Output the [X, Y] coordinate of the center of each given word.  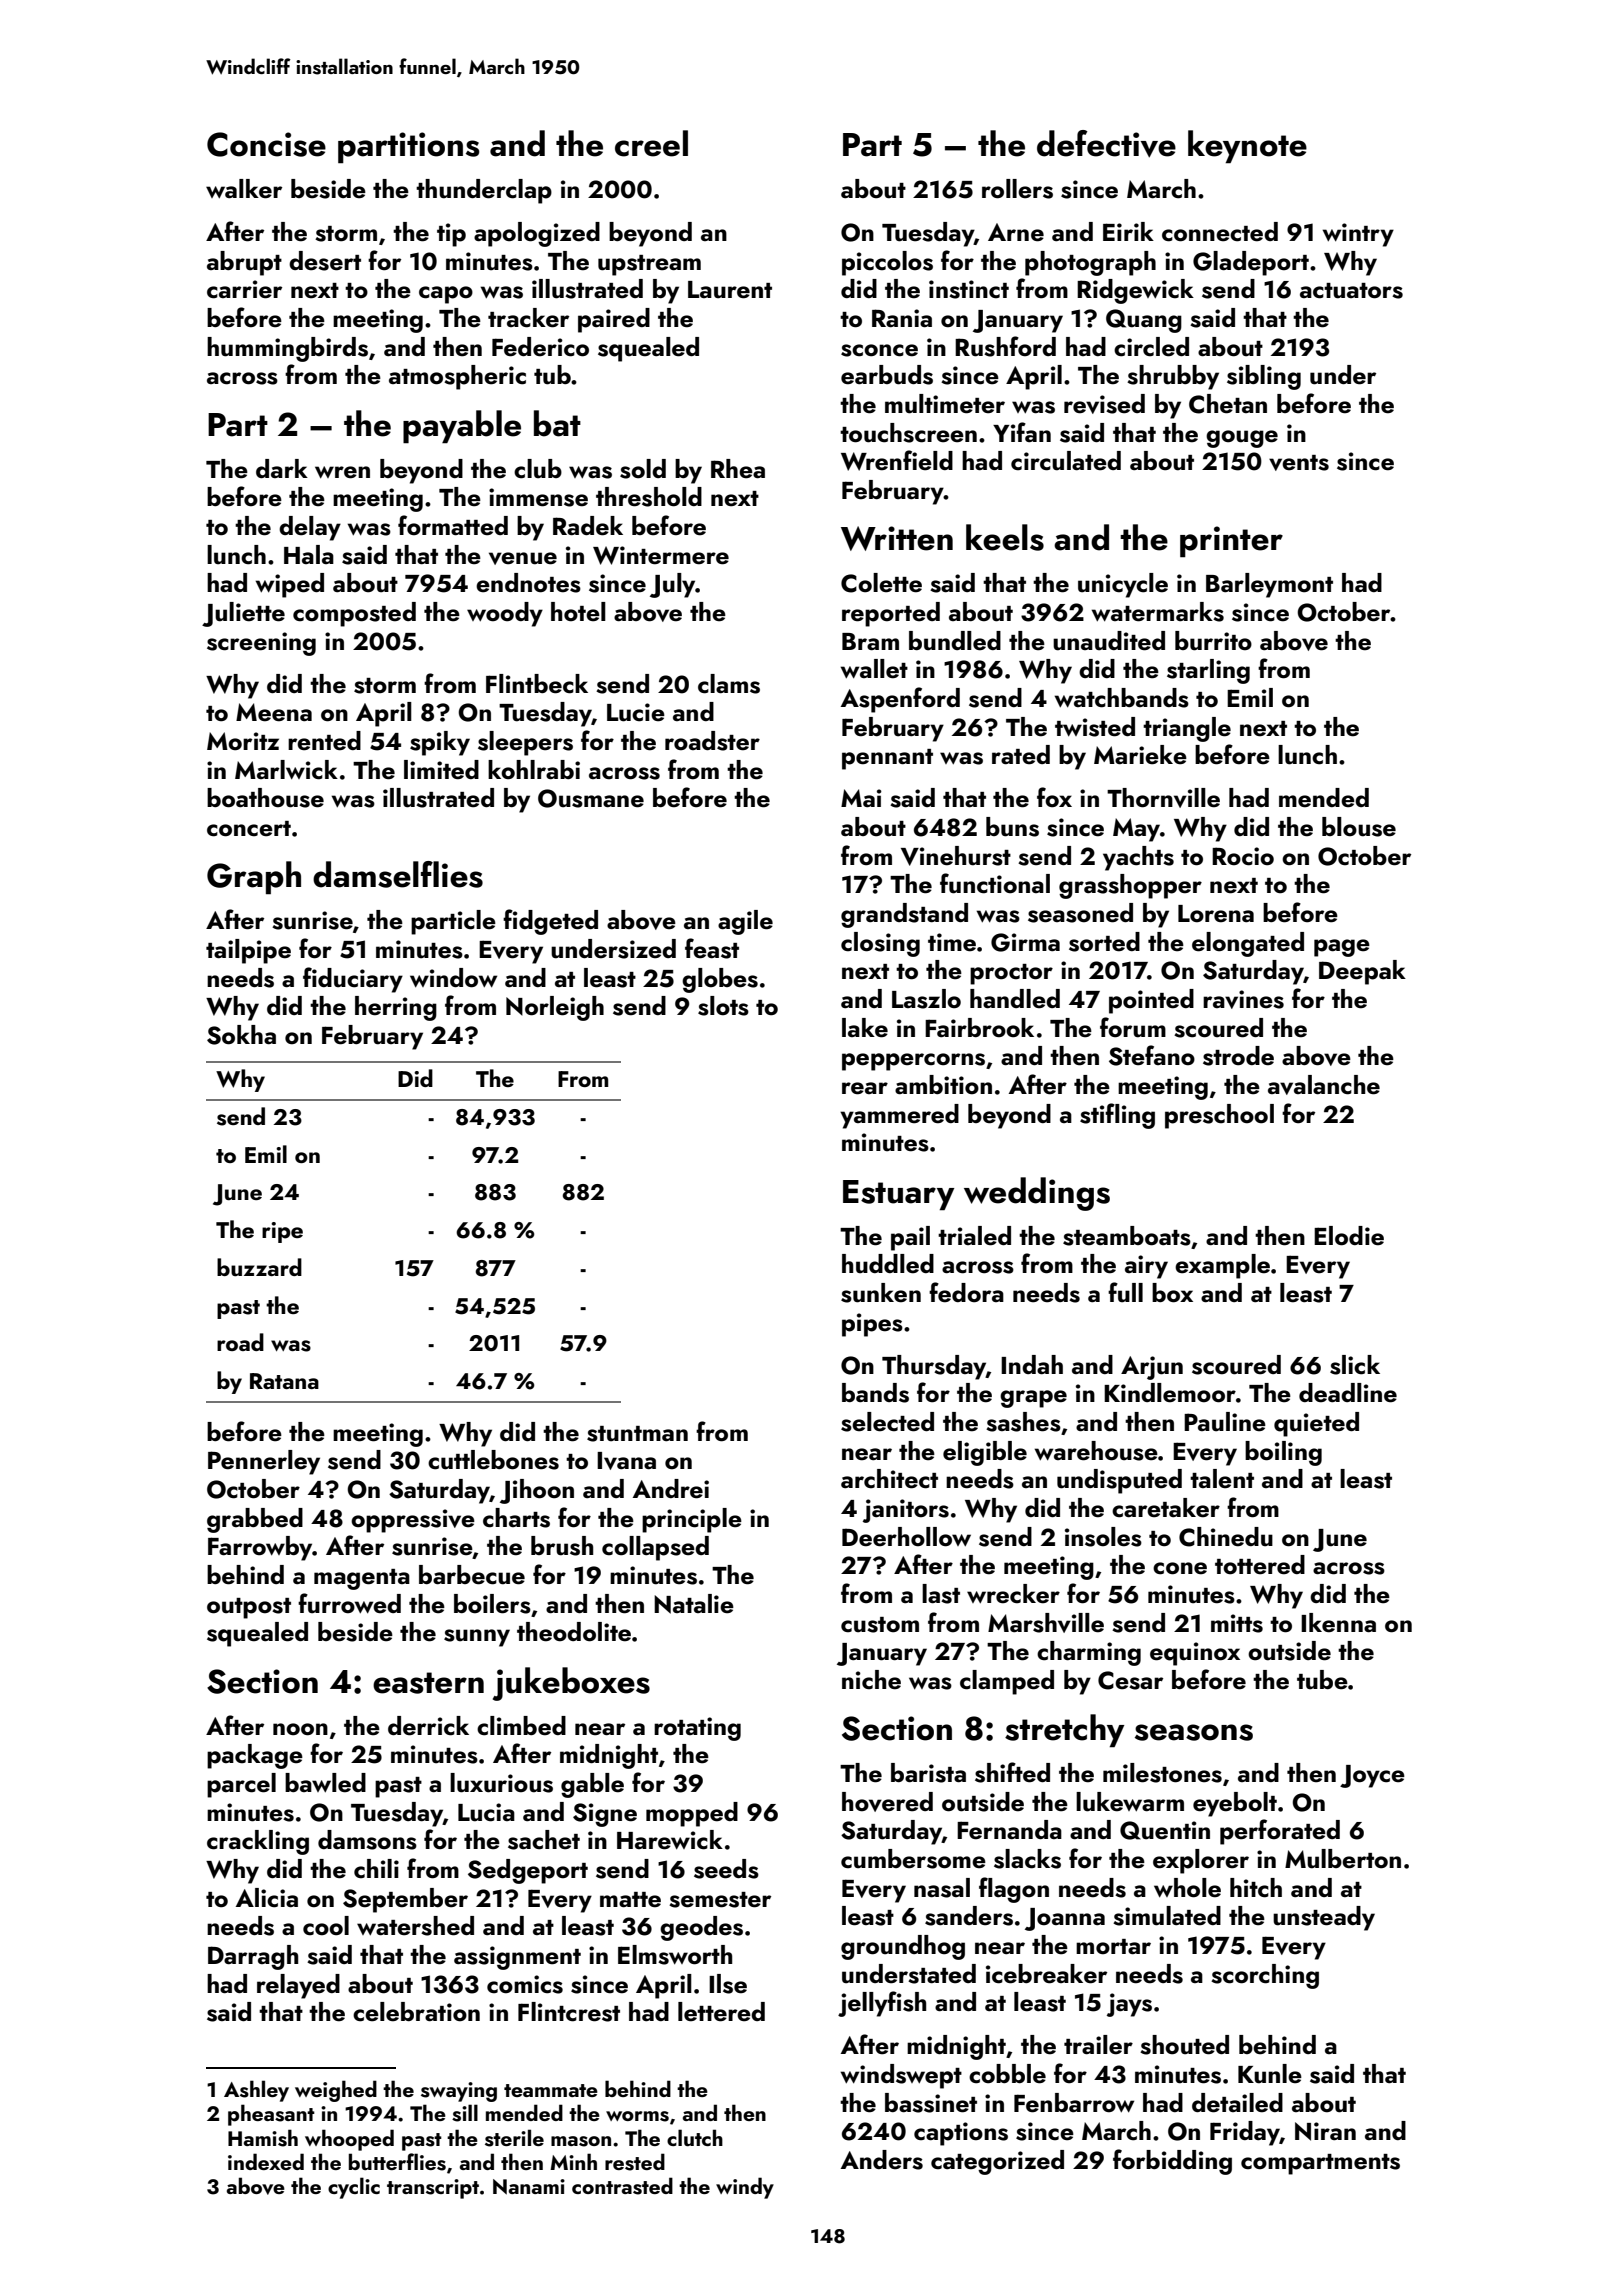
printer [1231, 541]
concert [249, 829]
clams [729, 684]
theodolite [574, 1632]
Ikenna [1338, 1623]
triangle [1187, 729]
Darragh [253, 1957]
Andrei [671, 1489]
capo [446, 295]
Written [897, 538]
